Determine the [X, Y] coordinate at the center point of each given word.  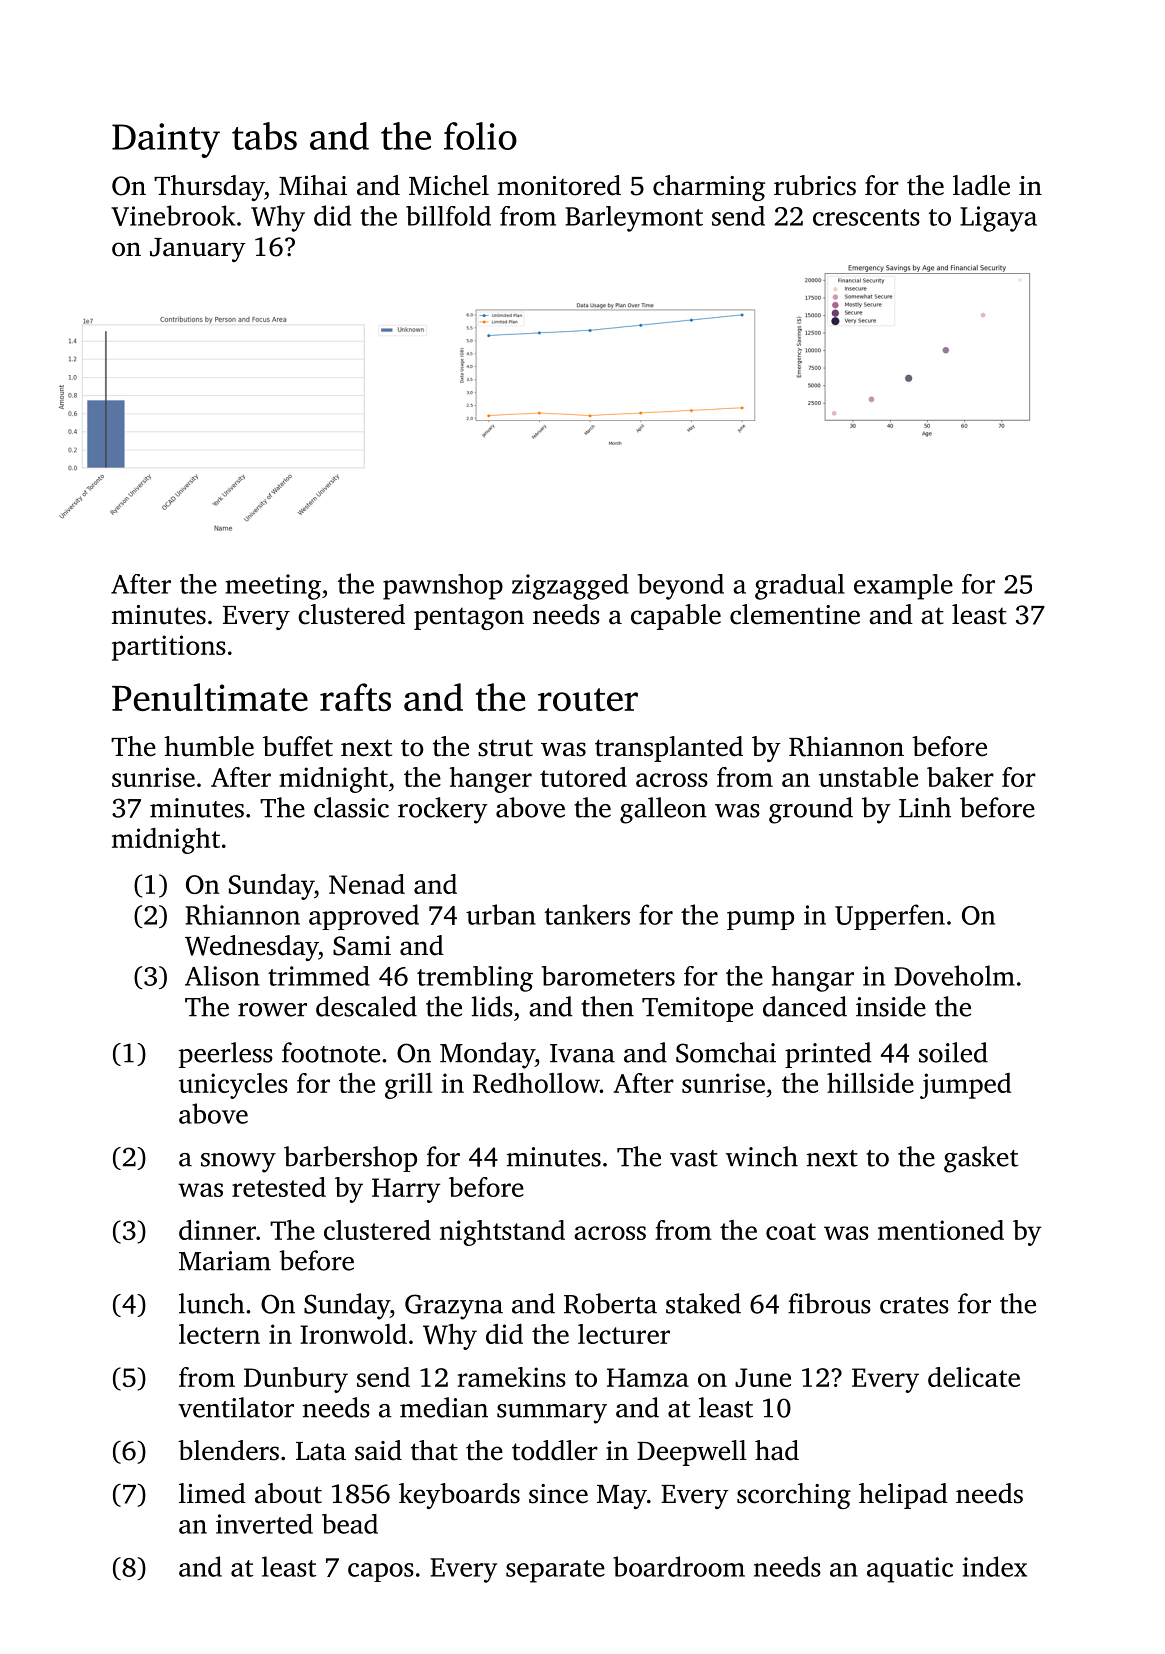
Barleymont [634, 219]
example [903, 587]
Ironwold [353, 1334]
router [588, 699]
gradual [800, 587]
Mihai [313, 185]
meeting [273, 587]
